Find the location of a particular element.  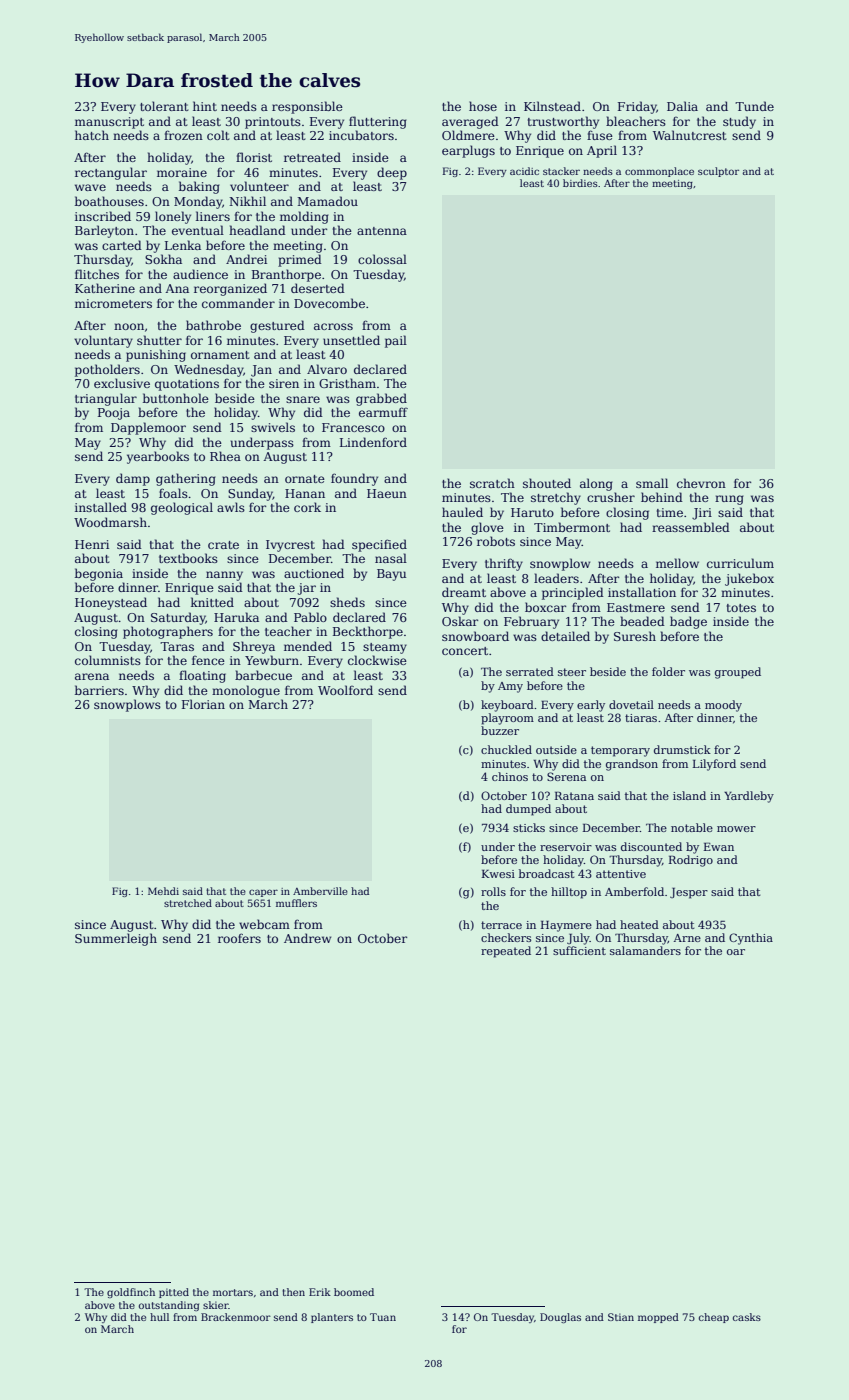

mellow is located at coordinates (677, 563).
